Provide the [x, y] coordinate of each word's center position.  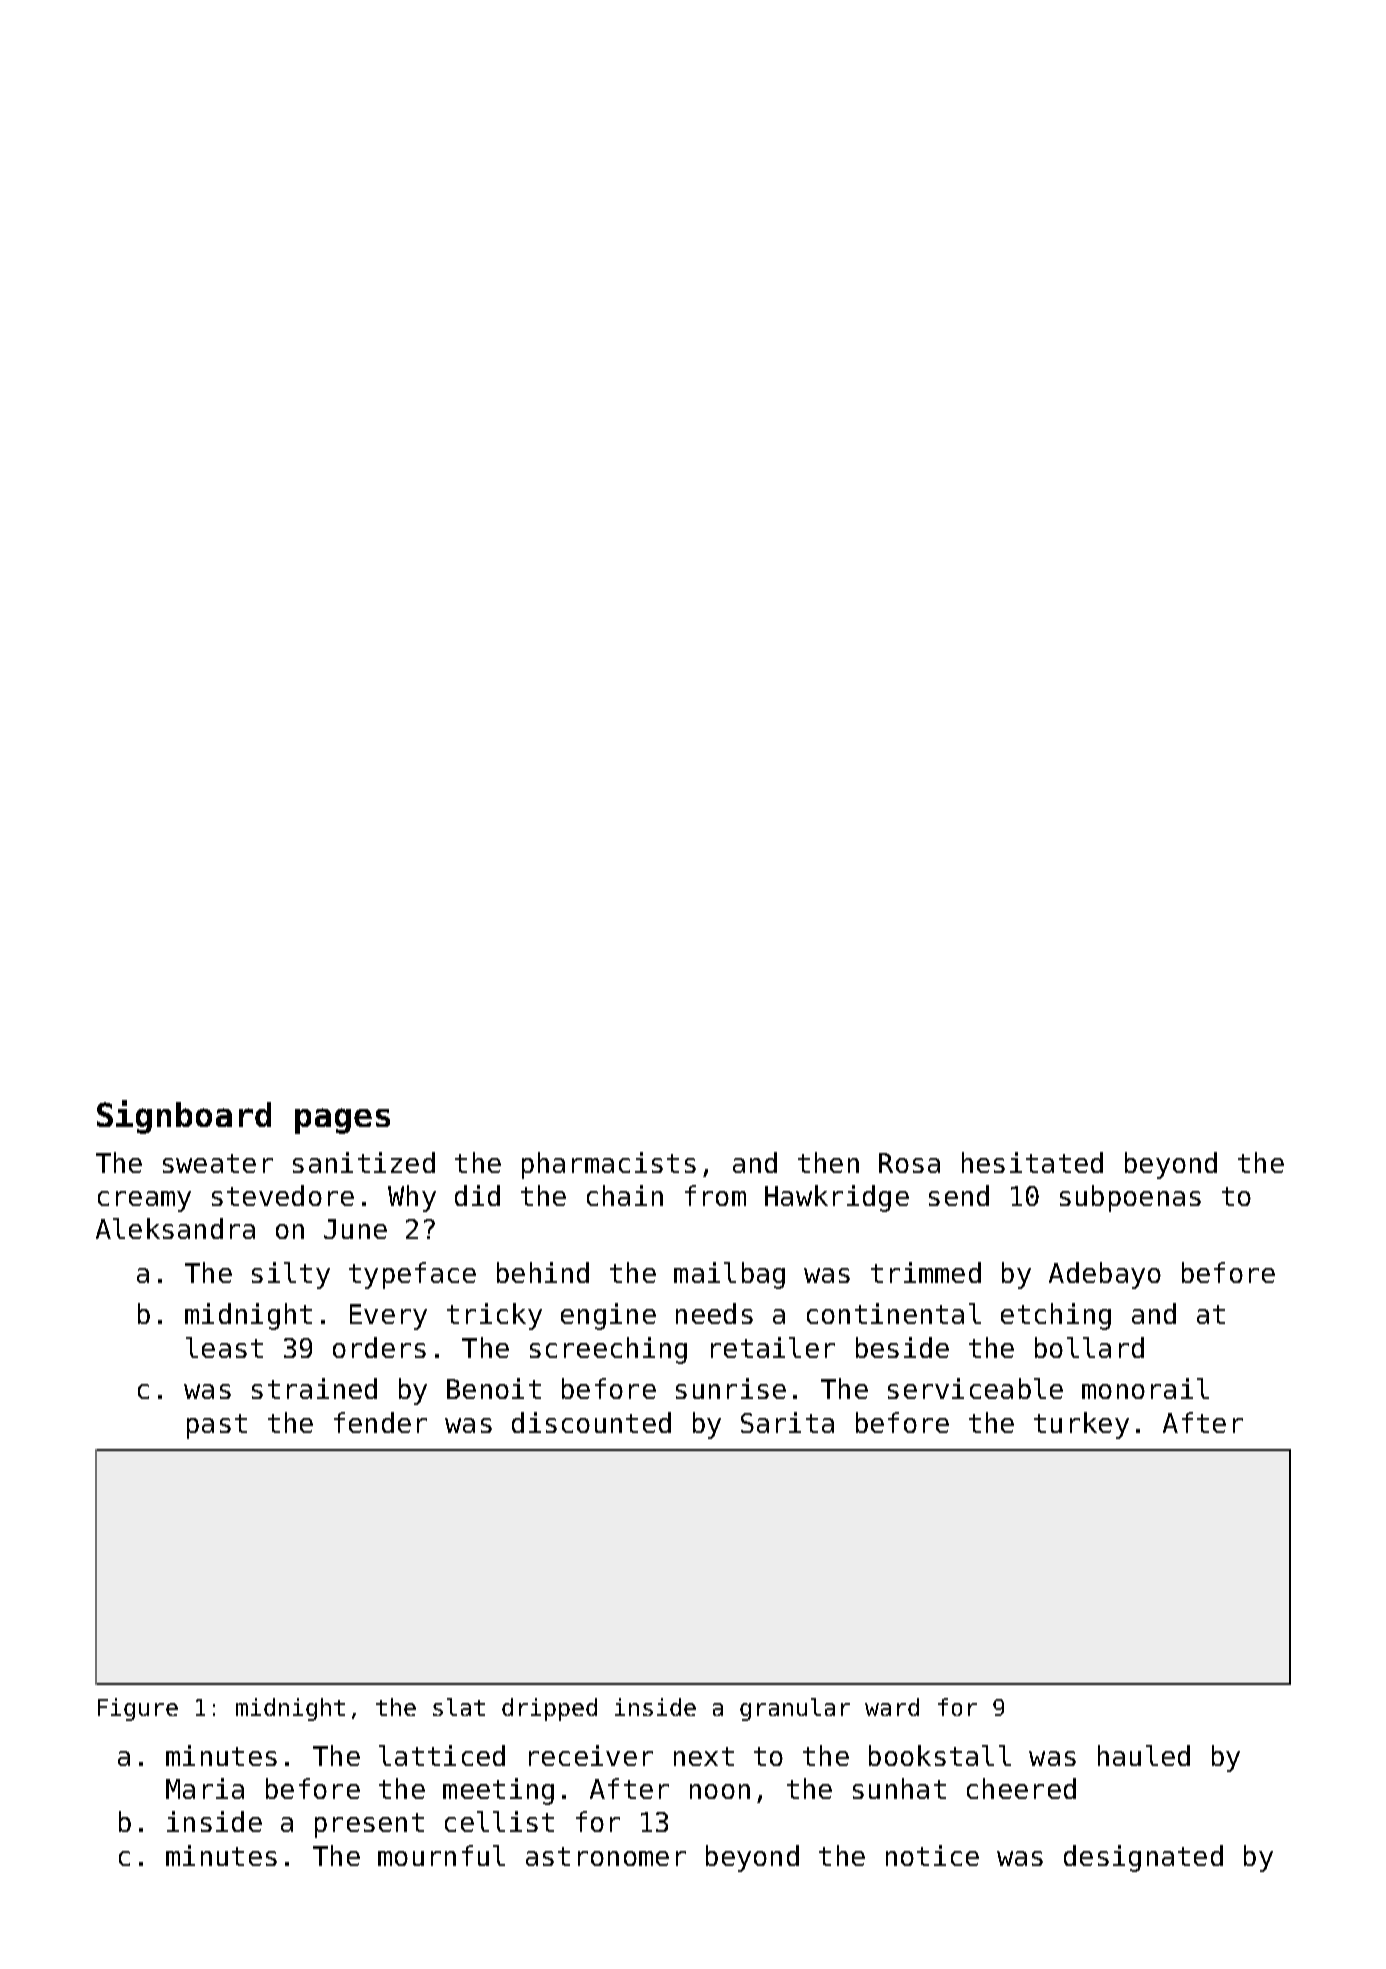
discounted [591, 1422]
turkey [1081, 1425]
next [704, 1756]
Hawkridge [837, 1198]
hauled [1144, 1755]
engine [608, 1316]
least [224, 1347]
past [217, 1426]
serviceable [975, 1388]
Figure [138, 1709]
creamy [144, 1201]
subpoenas [1130, 1198]
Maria [205, 1788]
